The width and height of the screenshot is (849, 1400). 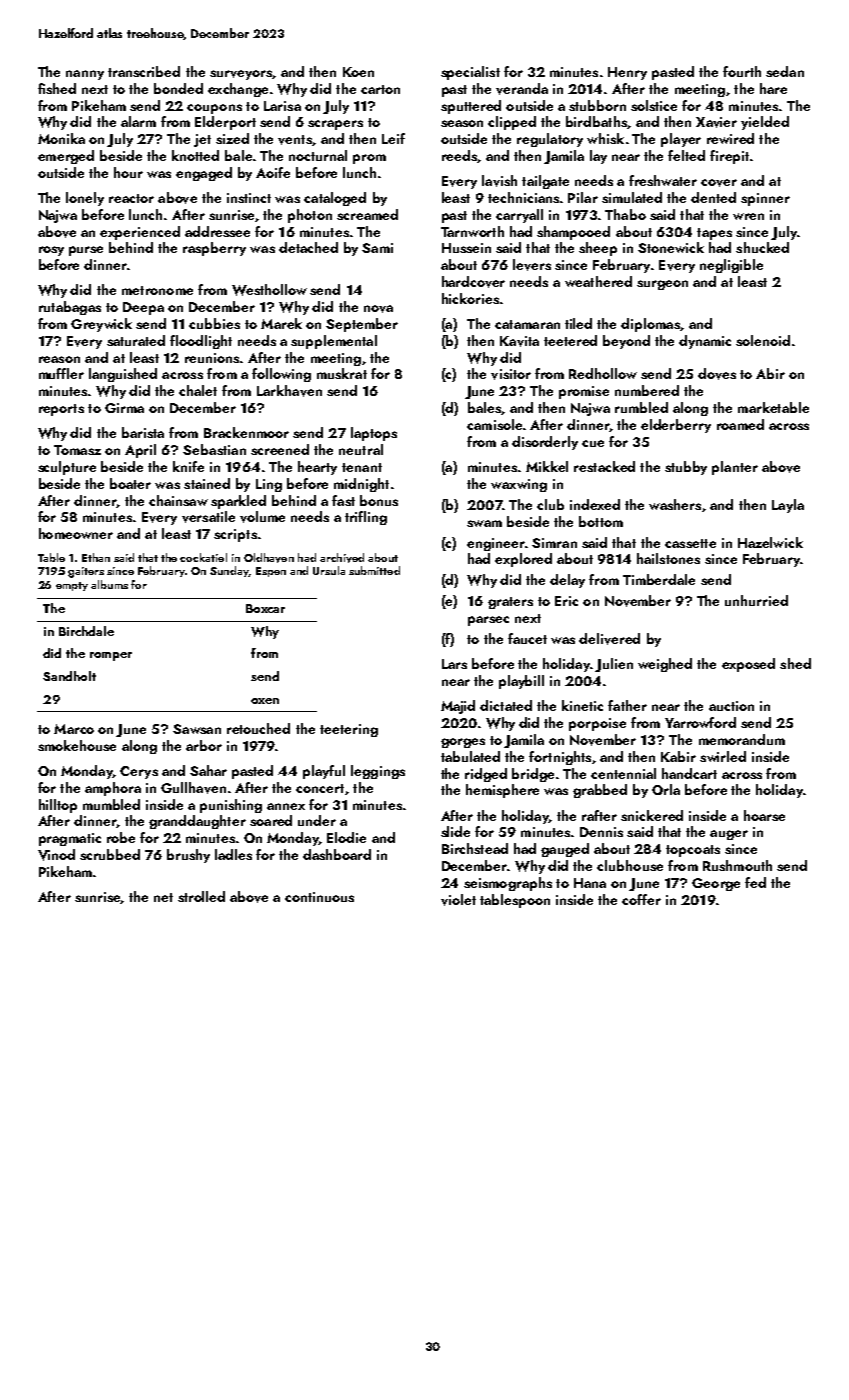 I want to click on sheep, so click(x=598, y=249).
